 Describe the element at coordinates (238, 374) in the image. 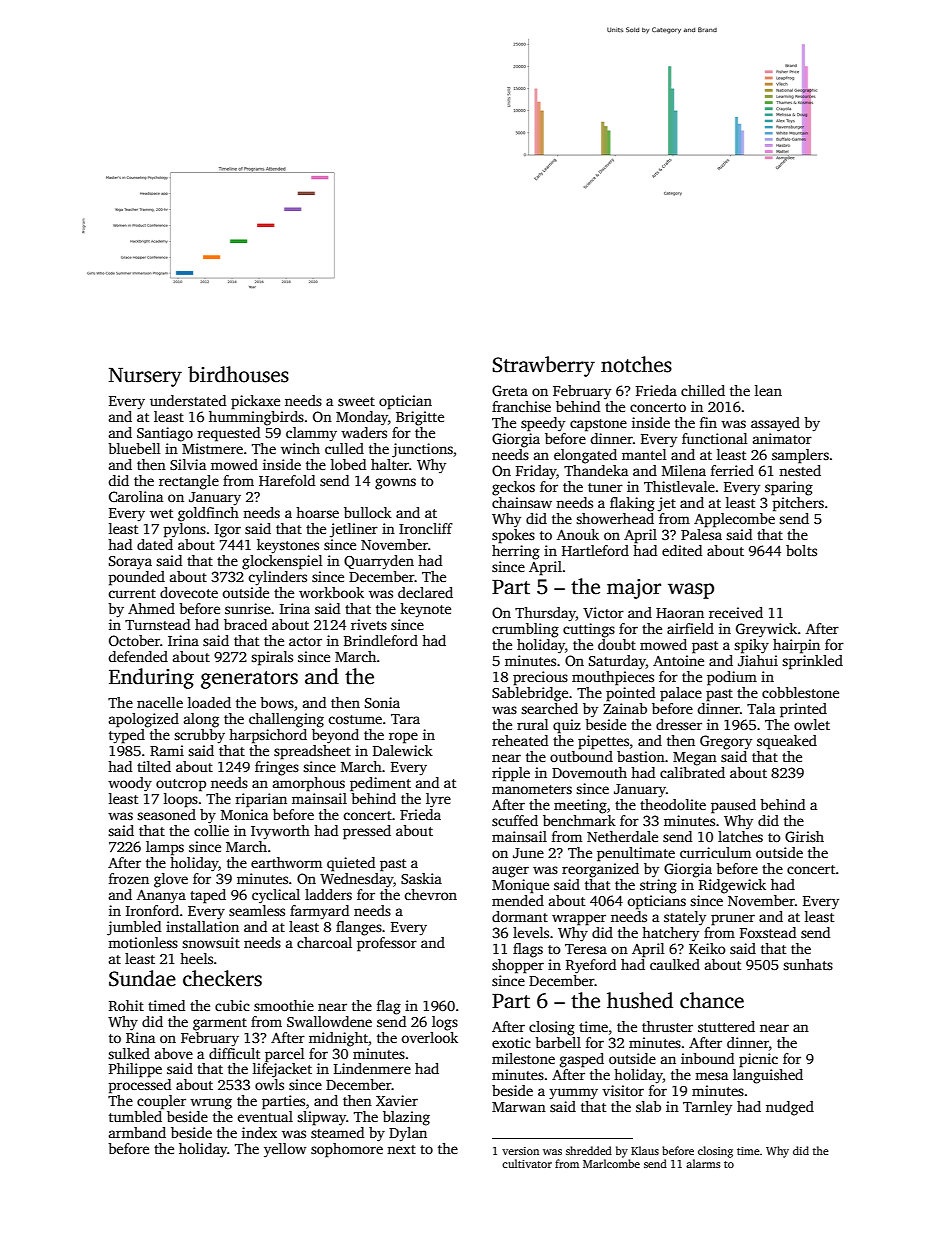

I see `birdhouses` at that location.
